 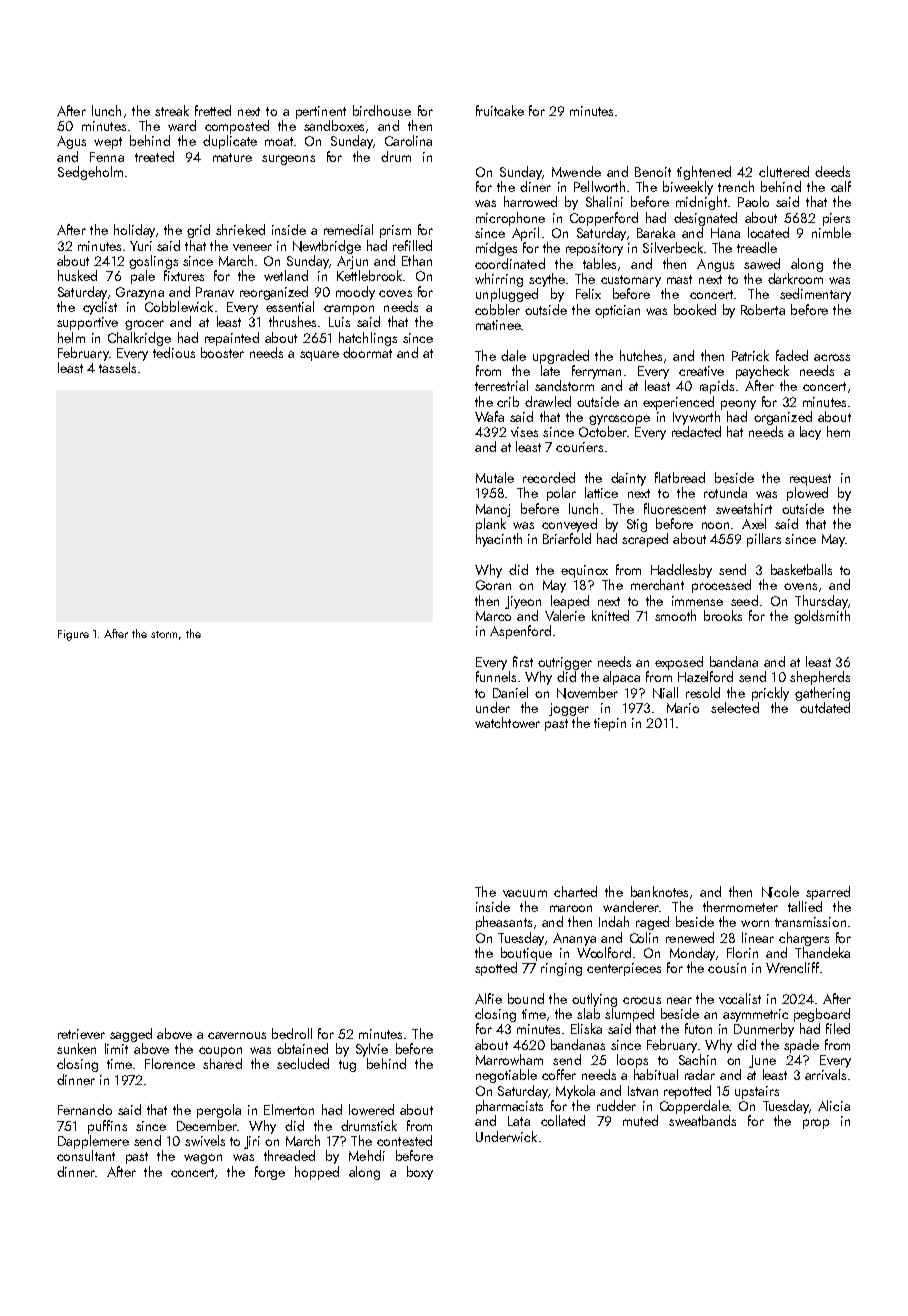 I want to click on forge, so click(x=270, y=1173).
